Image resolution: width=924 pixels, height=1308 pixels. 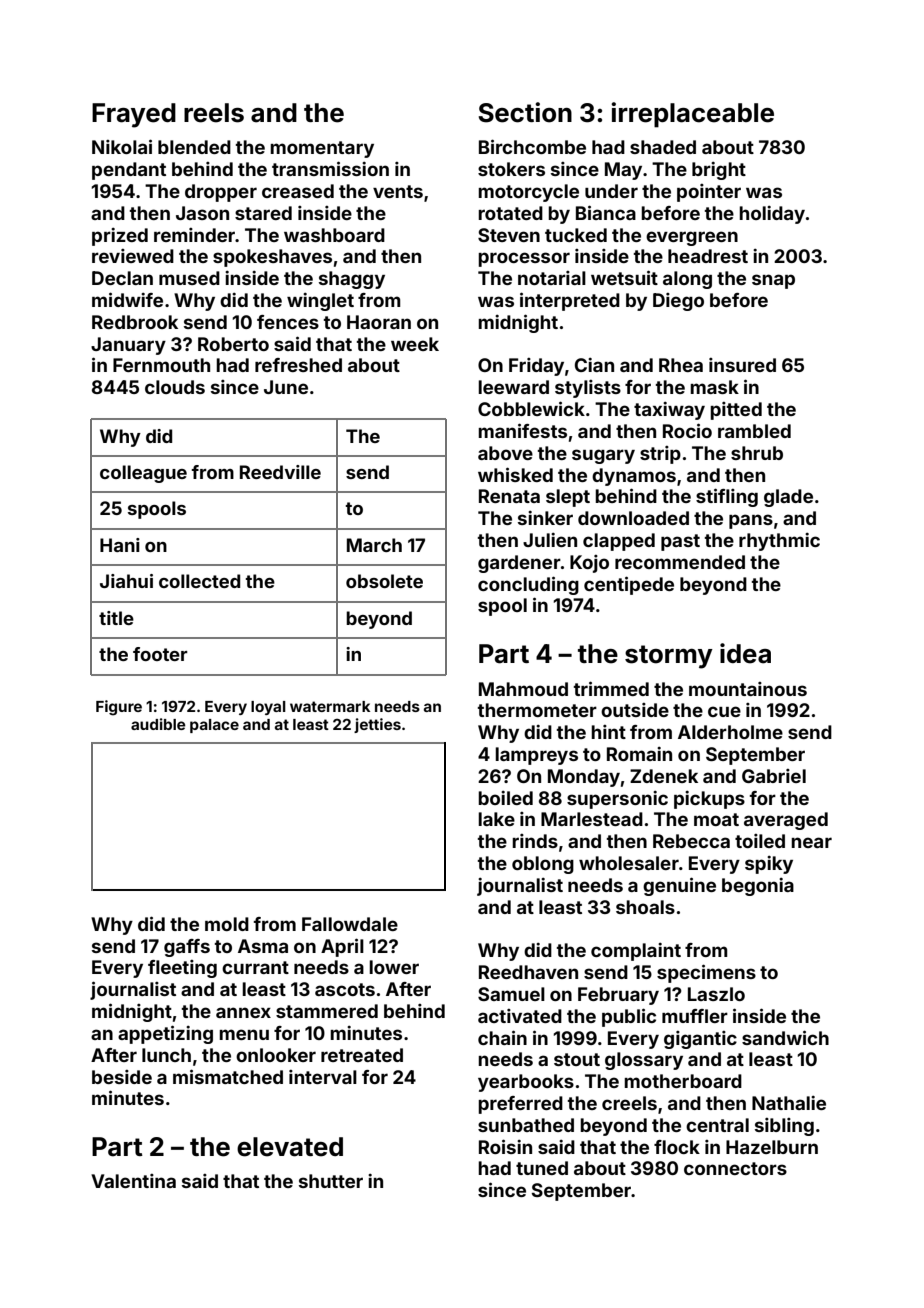 What do you see at coordinates (528, 972) in the screenshot?
I see `Reedhaven` at bounding box center [528, 972].
